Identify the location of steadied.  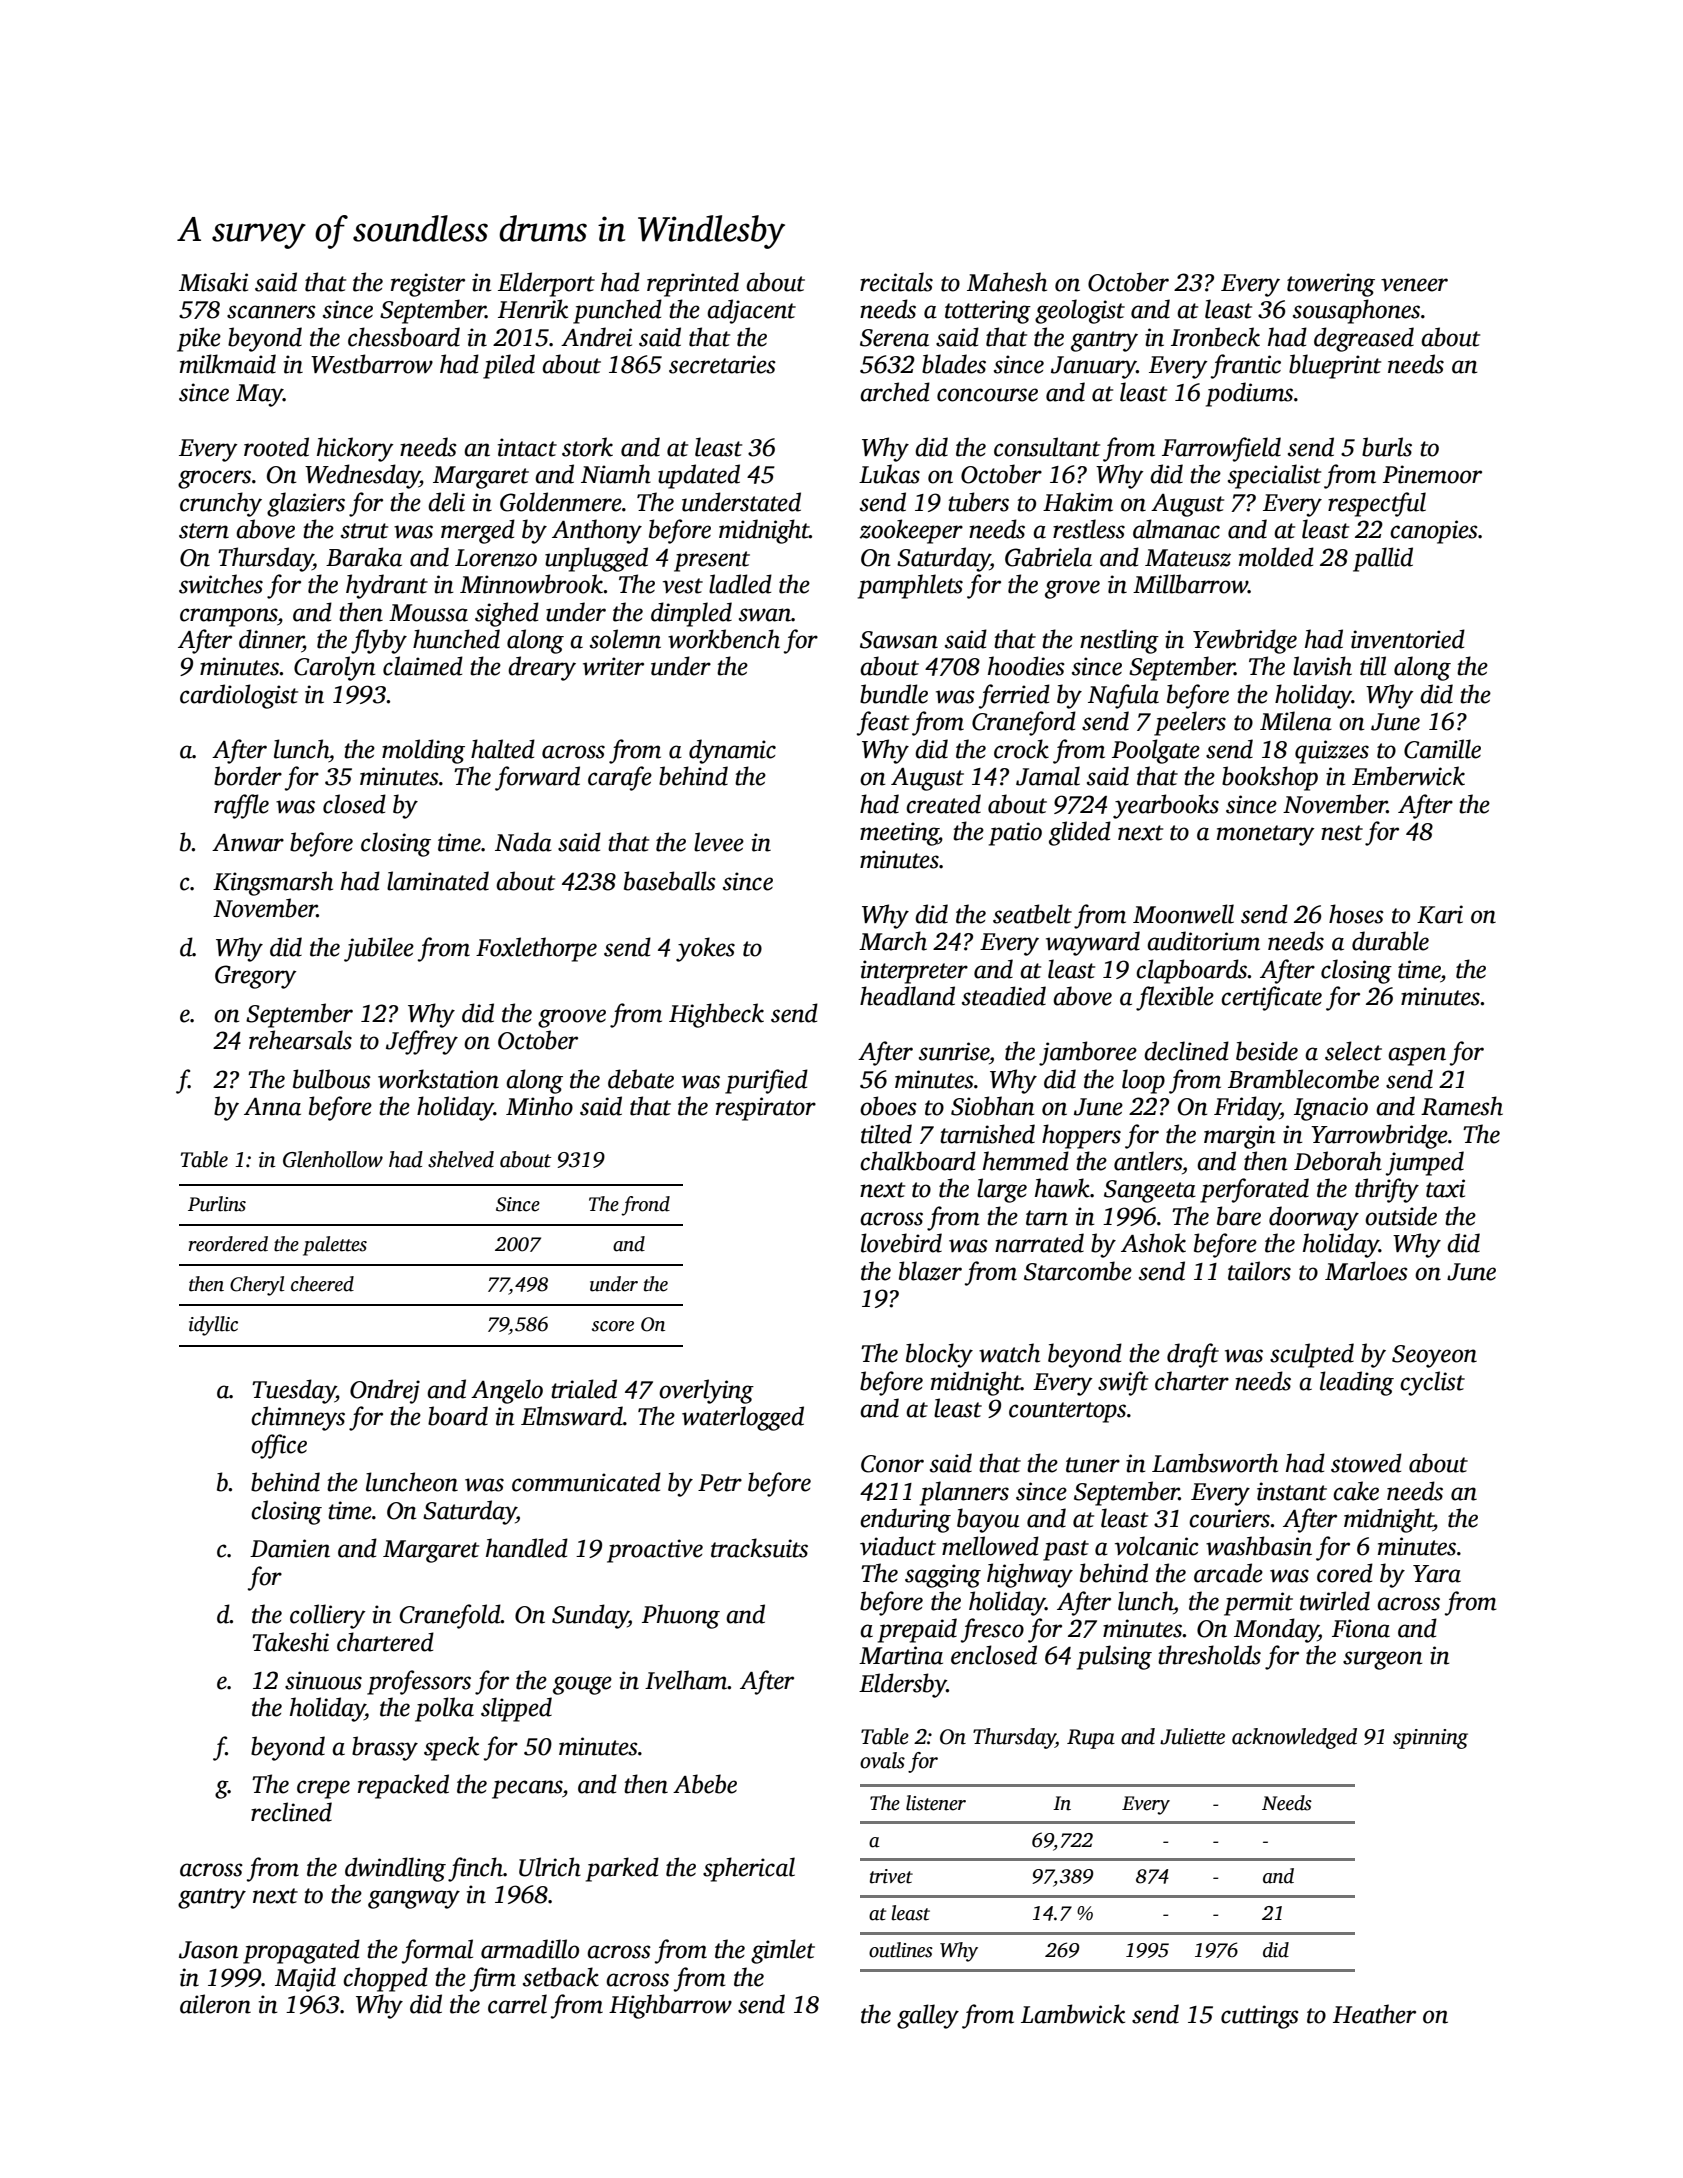
(1004, 996).
